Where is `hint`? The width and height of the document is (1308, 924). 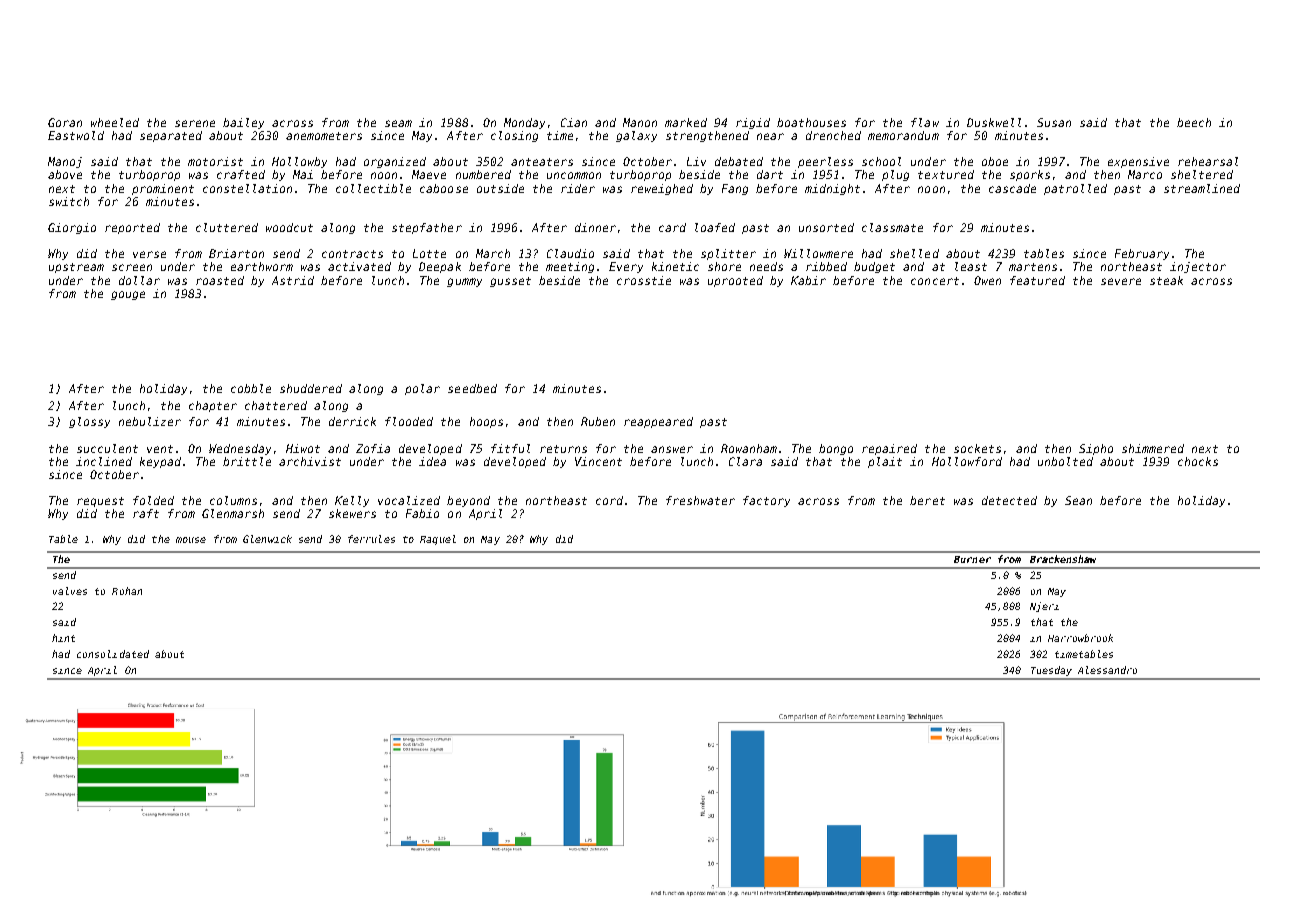
hint is located at coordinates (63, 638).
